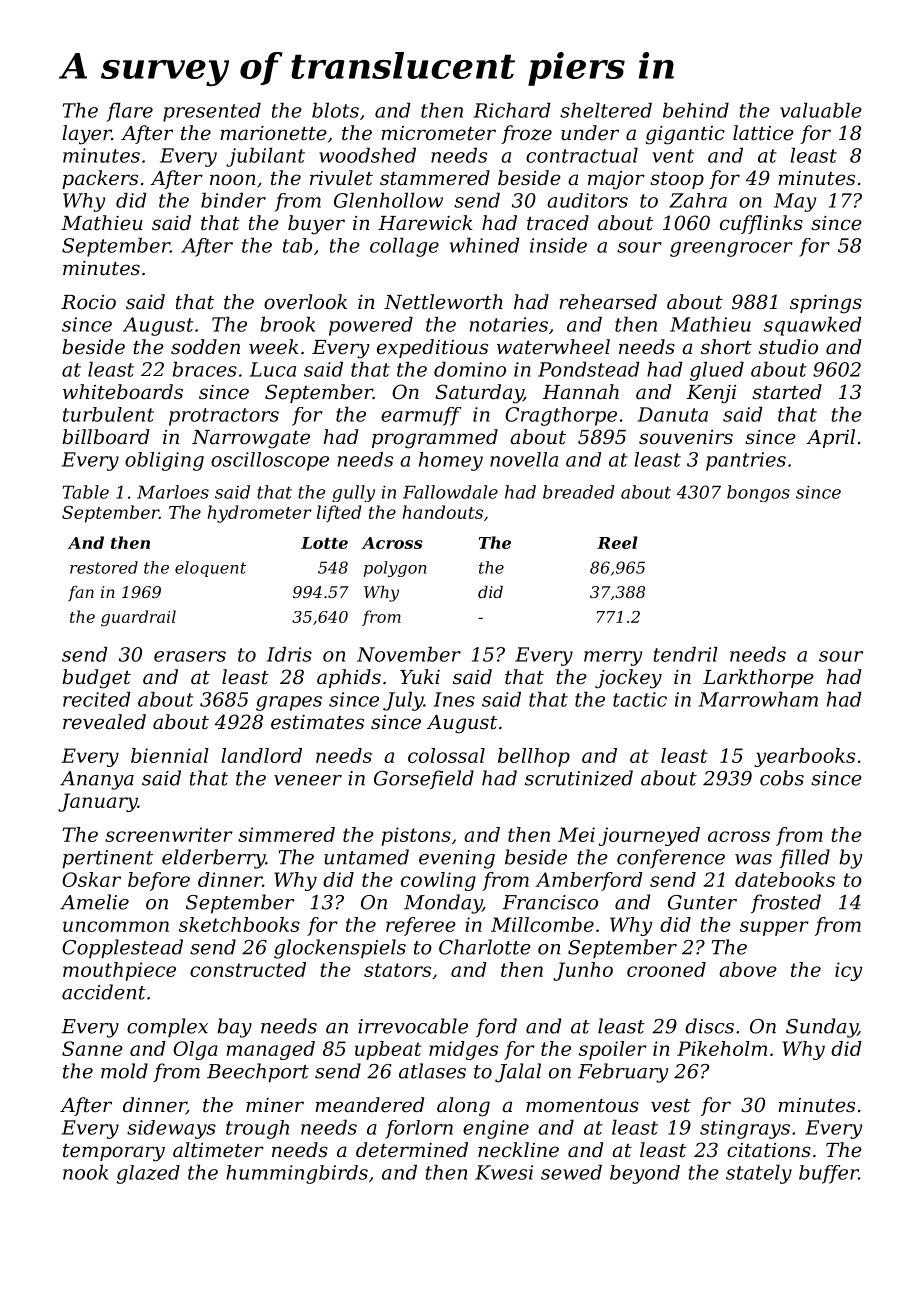 The image size is (924, 1308). What do you see at coordinates (786, 903) in the screenshot?
I see `frosted` at bounding box center [786, 903].
